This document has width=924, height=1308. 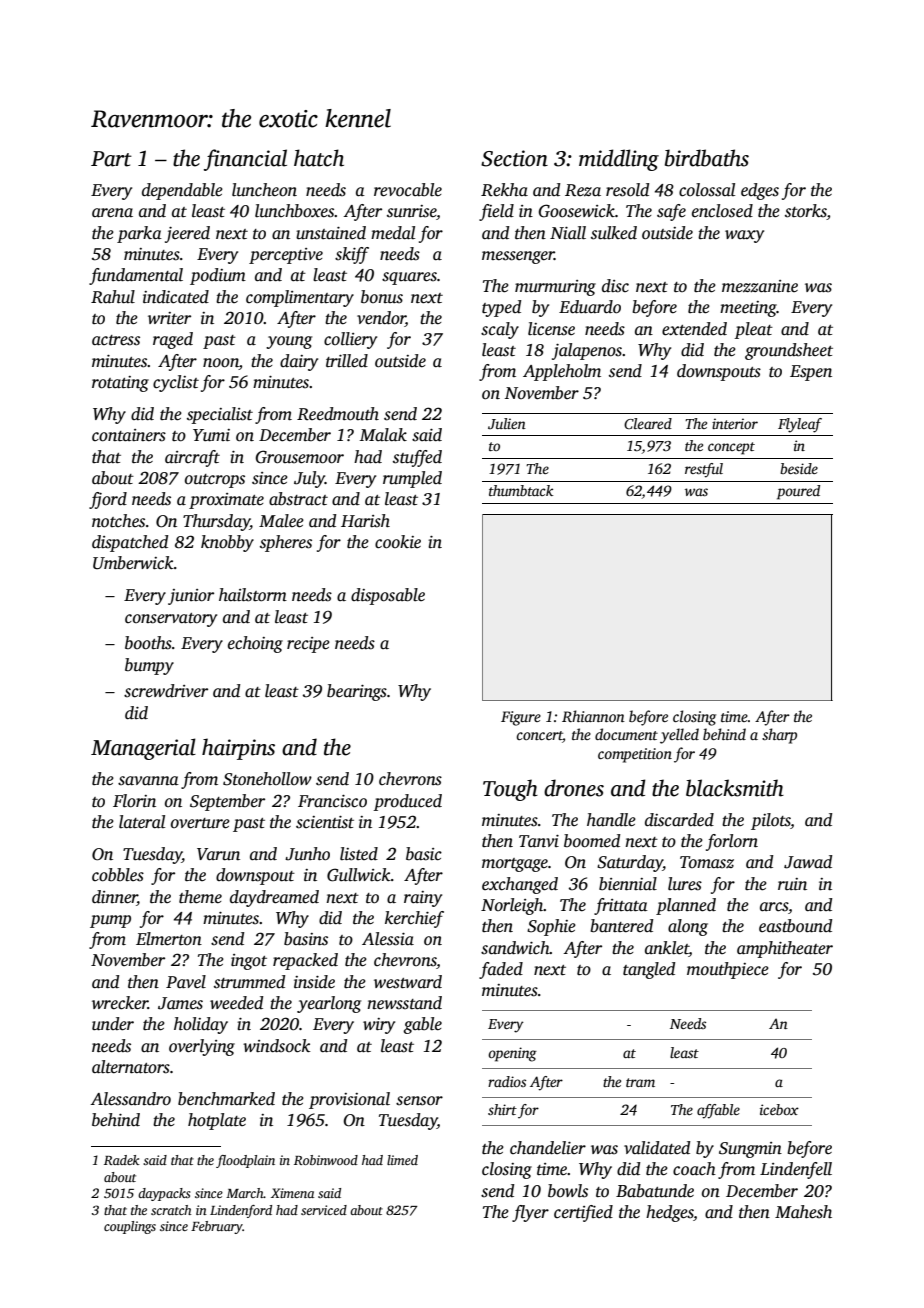 I want to click on containers, so click(x=129, y=435).
